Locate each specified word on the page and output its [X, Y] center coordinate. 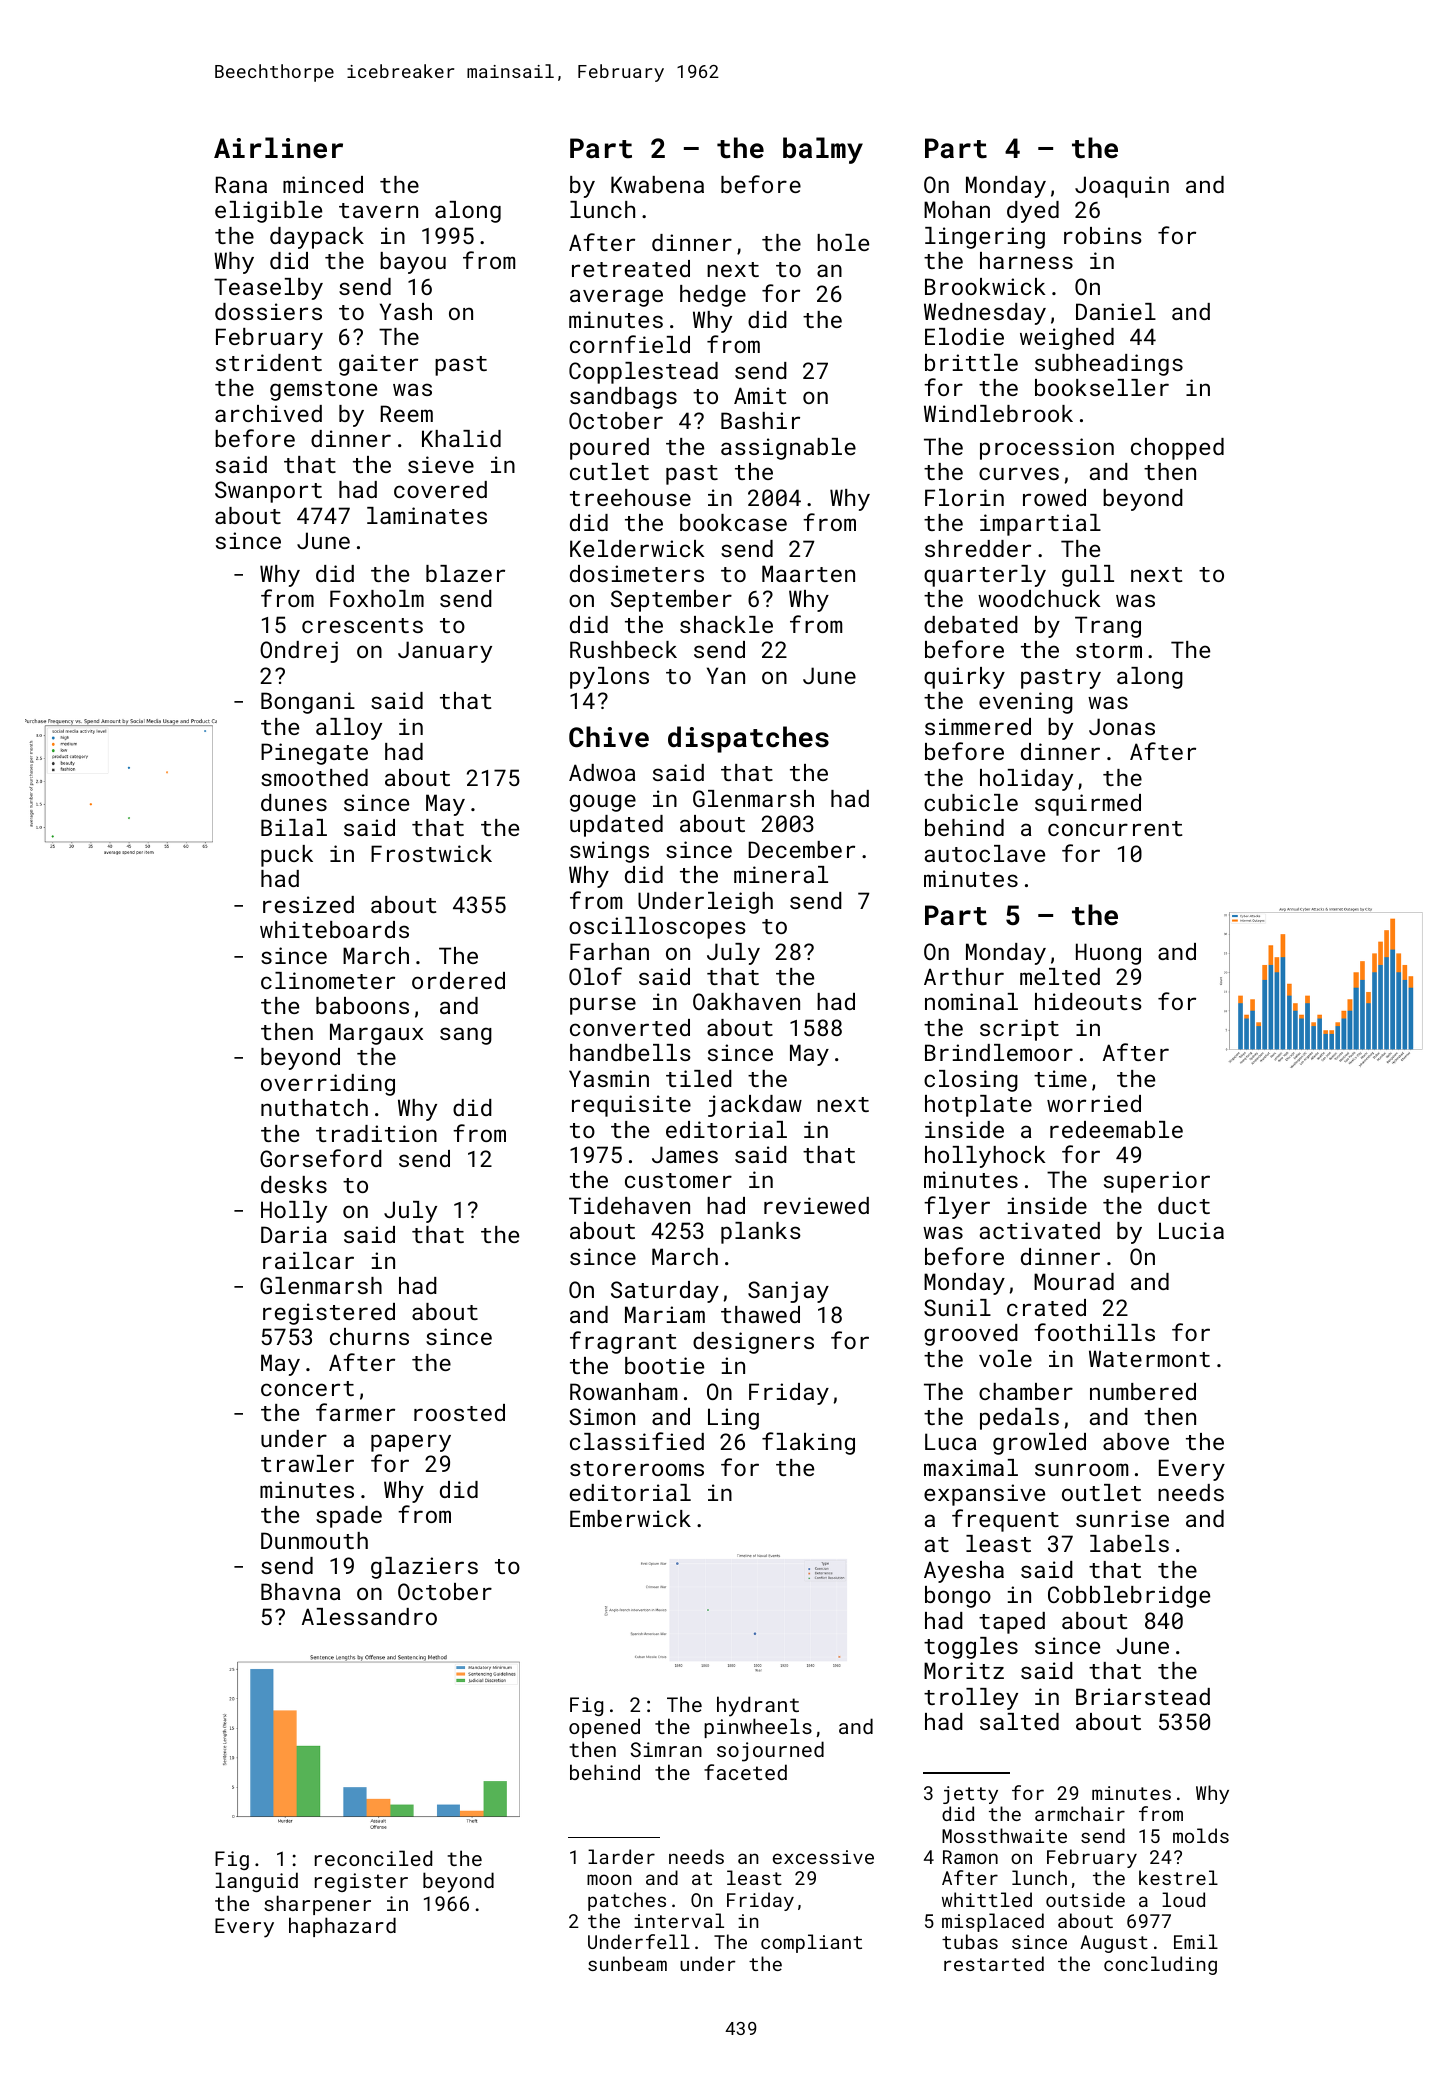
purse [603, 1006]
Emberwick [630, 1518]
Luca [950, 1441]
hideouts [1088, 1001]
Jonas [1122, 726]
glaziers [424, 1568]
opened [604, 1728]
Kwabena [657, 184]
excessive [823, 1857]
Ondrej [299, 652]
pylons [609, 678]
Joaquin [1122, 187]
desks [294, 1184]
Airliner [278, 147]
